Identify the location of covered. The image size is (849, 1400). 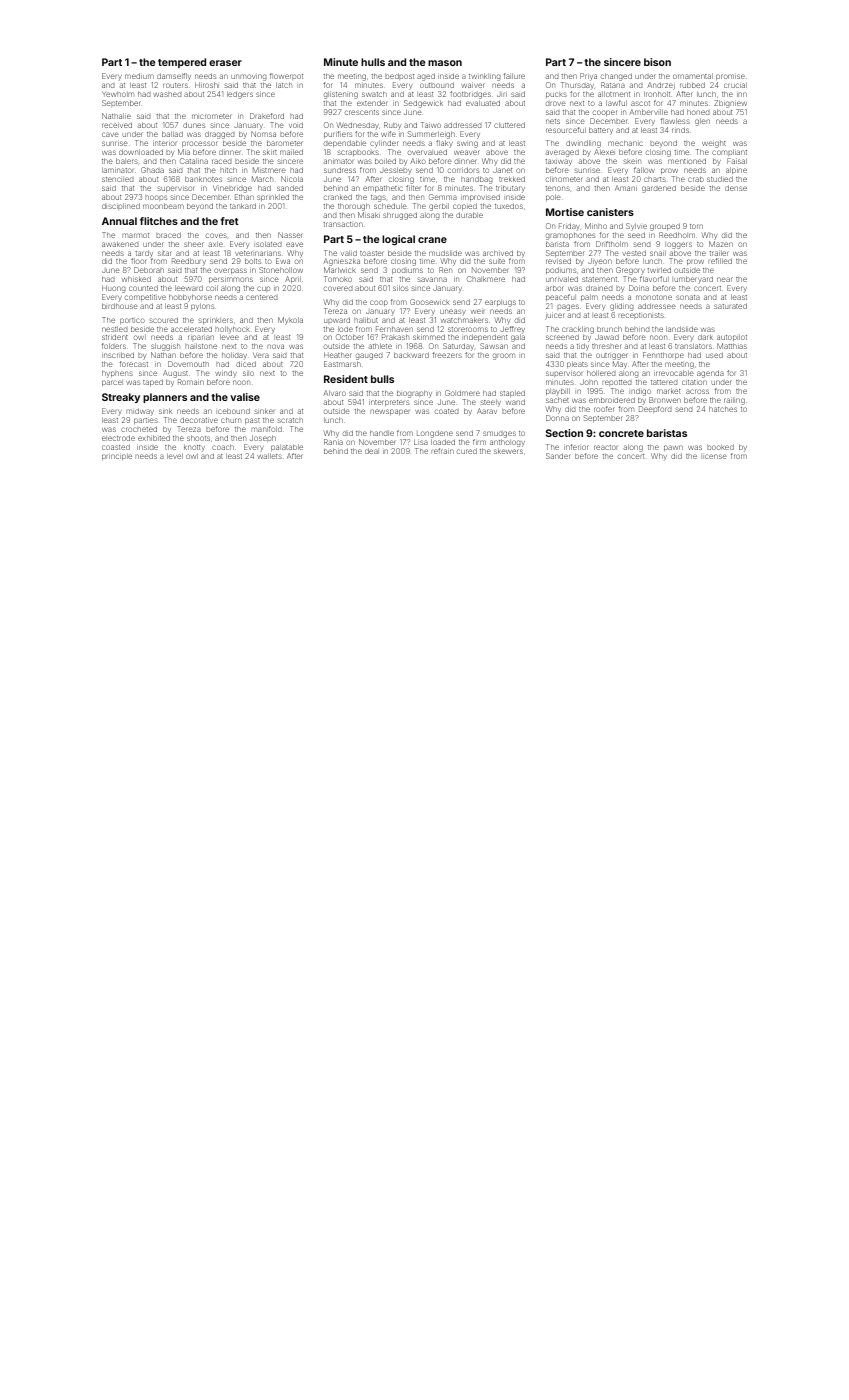
(338, 288).
